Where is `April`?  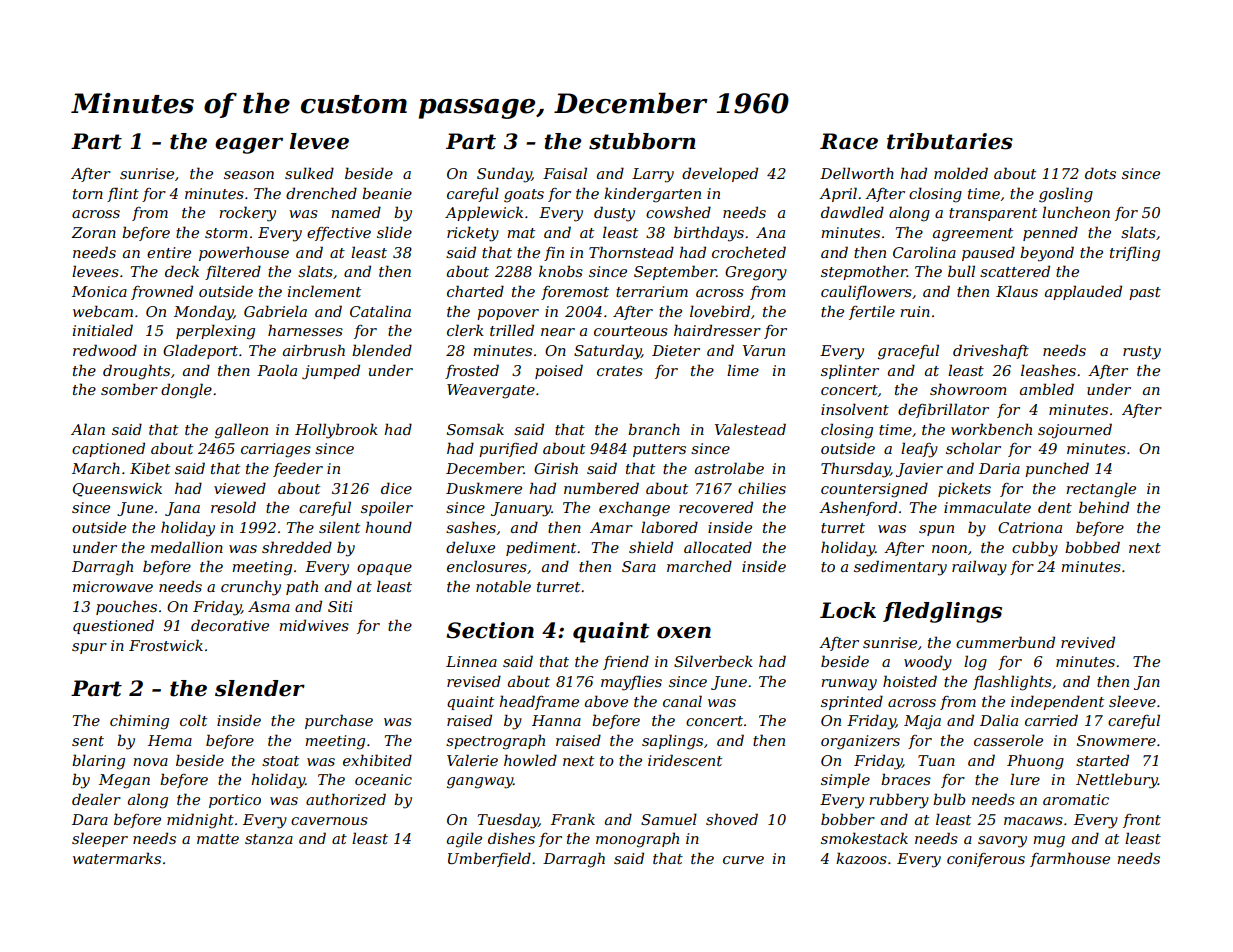 April is located at coordinates (838, 194).
